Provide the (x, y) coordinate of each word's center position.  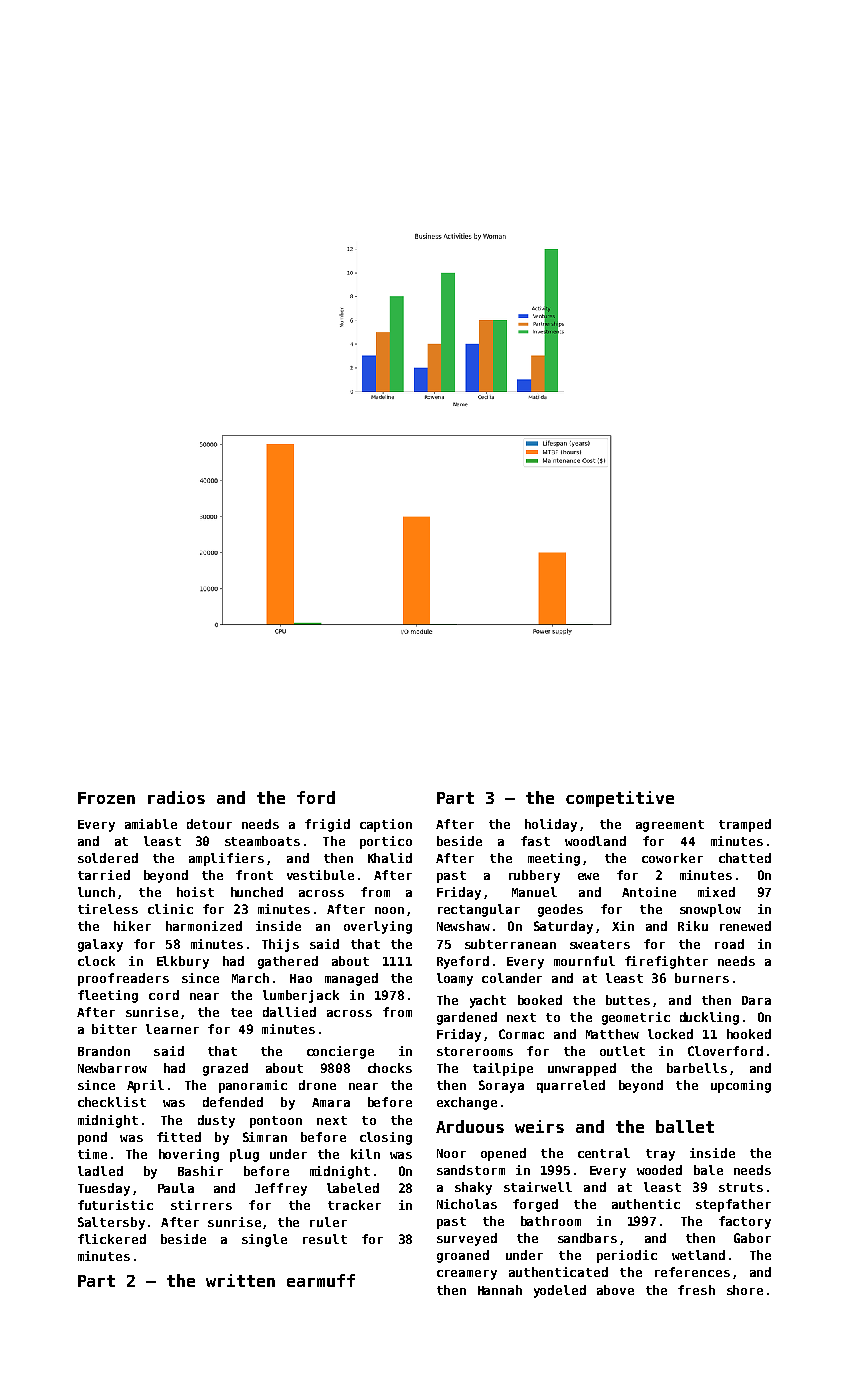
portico (386, 842)
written (240, 1280)
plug (244, 1155)
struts (741, 1187)
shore (745, 1290)
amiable (151, 824)
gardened (467, 1018)
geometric (636, 1018)
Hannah (500, 1290)
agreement (670, 826)
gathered (288, 962)
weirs (539, 1126)
